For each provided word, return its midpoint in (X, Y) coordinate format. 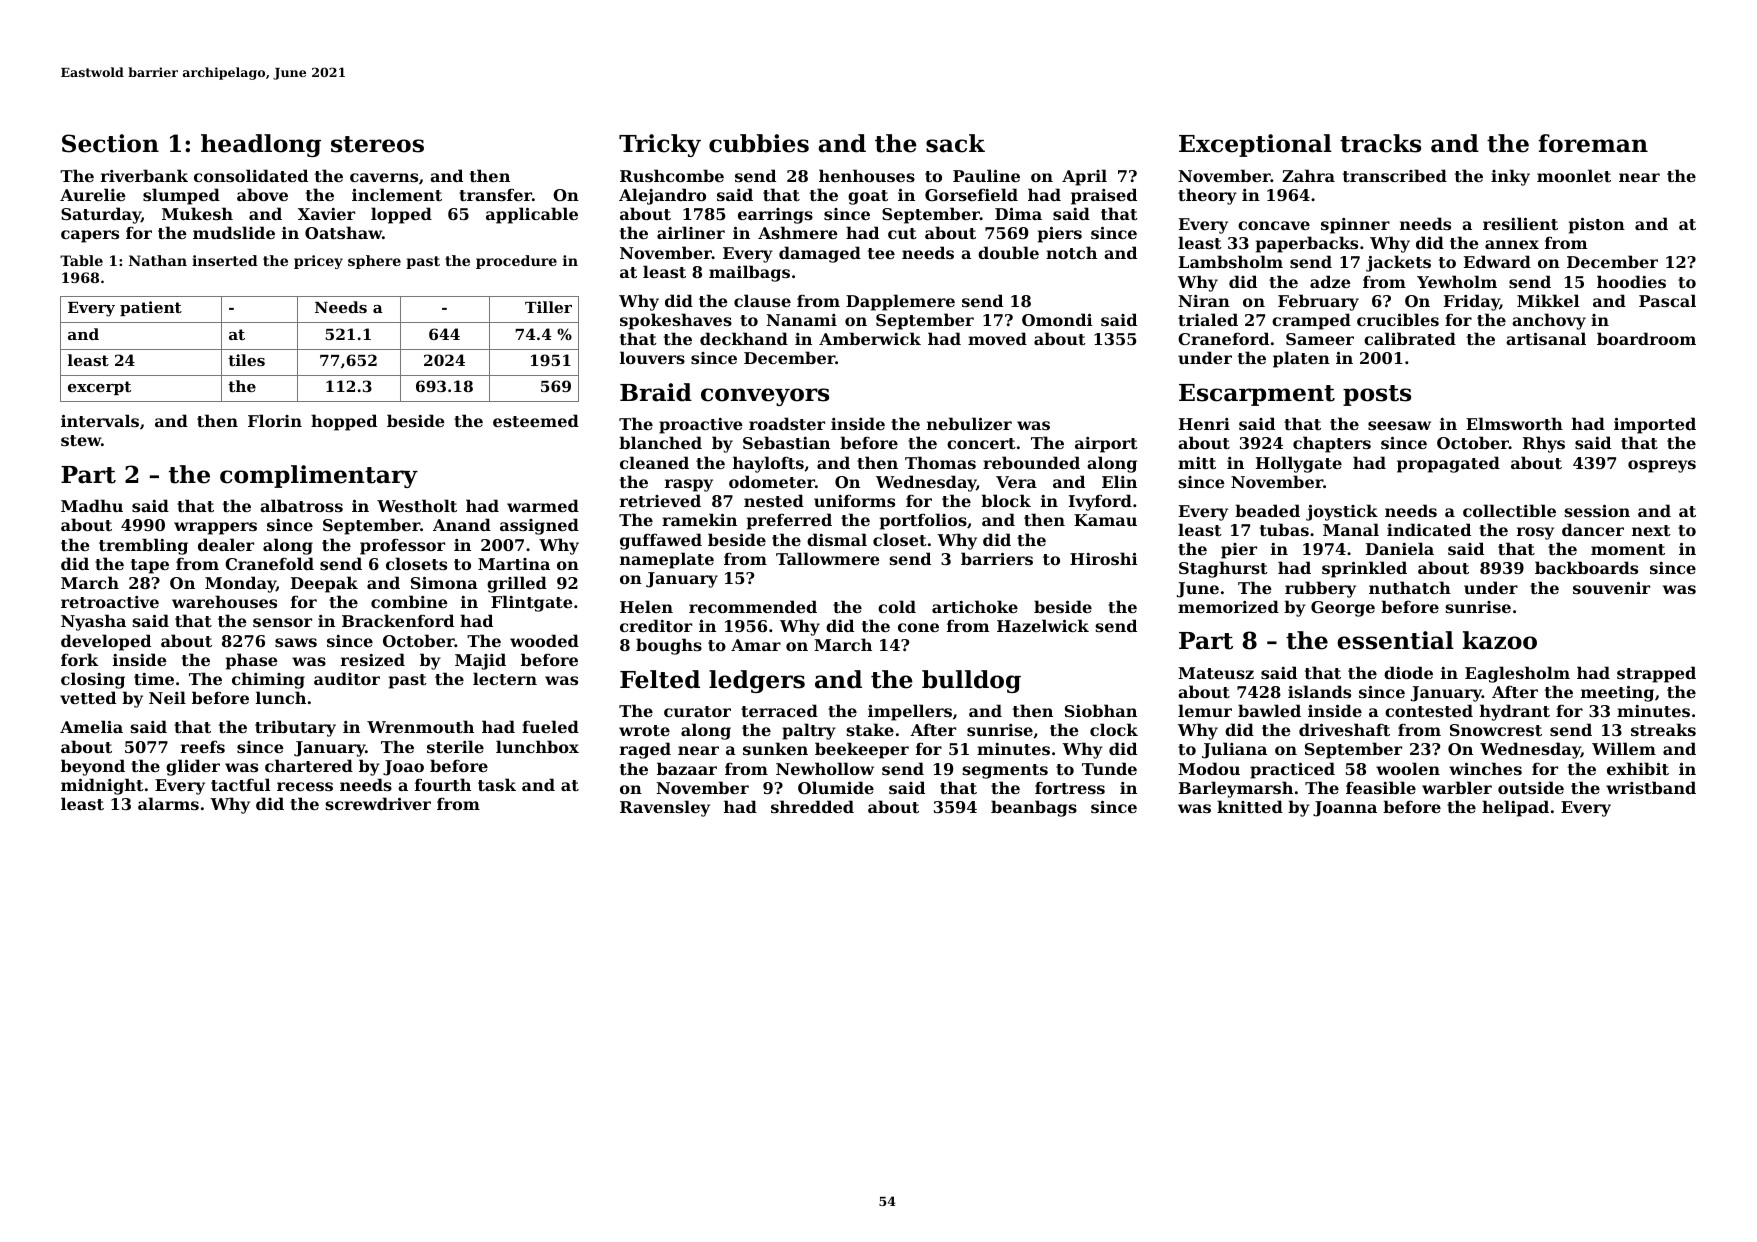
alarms (168, 803)
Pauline (986, 175)
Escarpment (1257, 395)
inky (1510, 177)
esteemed (536, 420)
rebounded (1031, 462)
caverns (384, 177)
